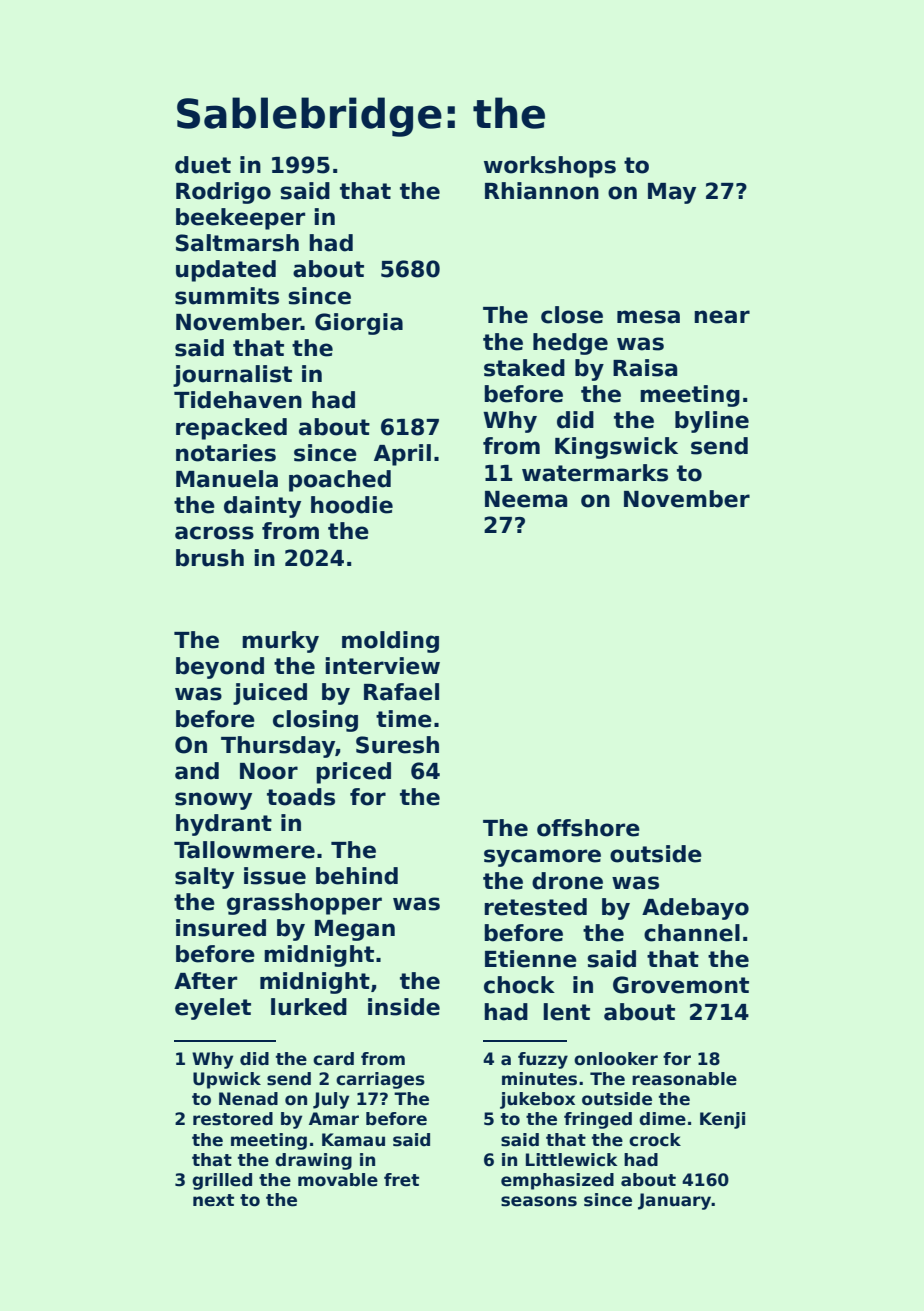  Describe the element at coordinates (205, 981) in the screenshot. I see `After` at that location.
